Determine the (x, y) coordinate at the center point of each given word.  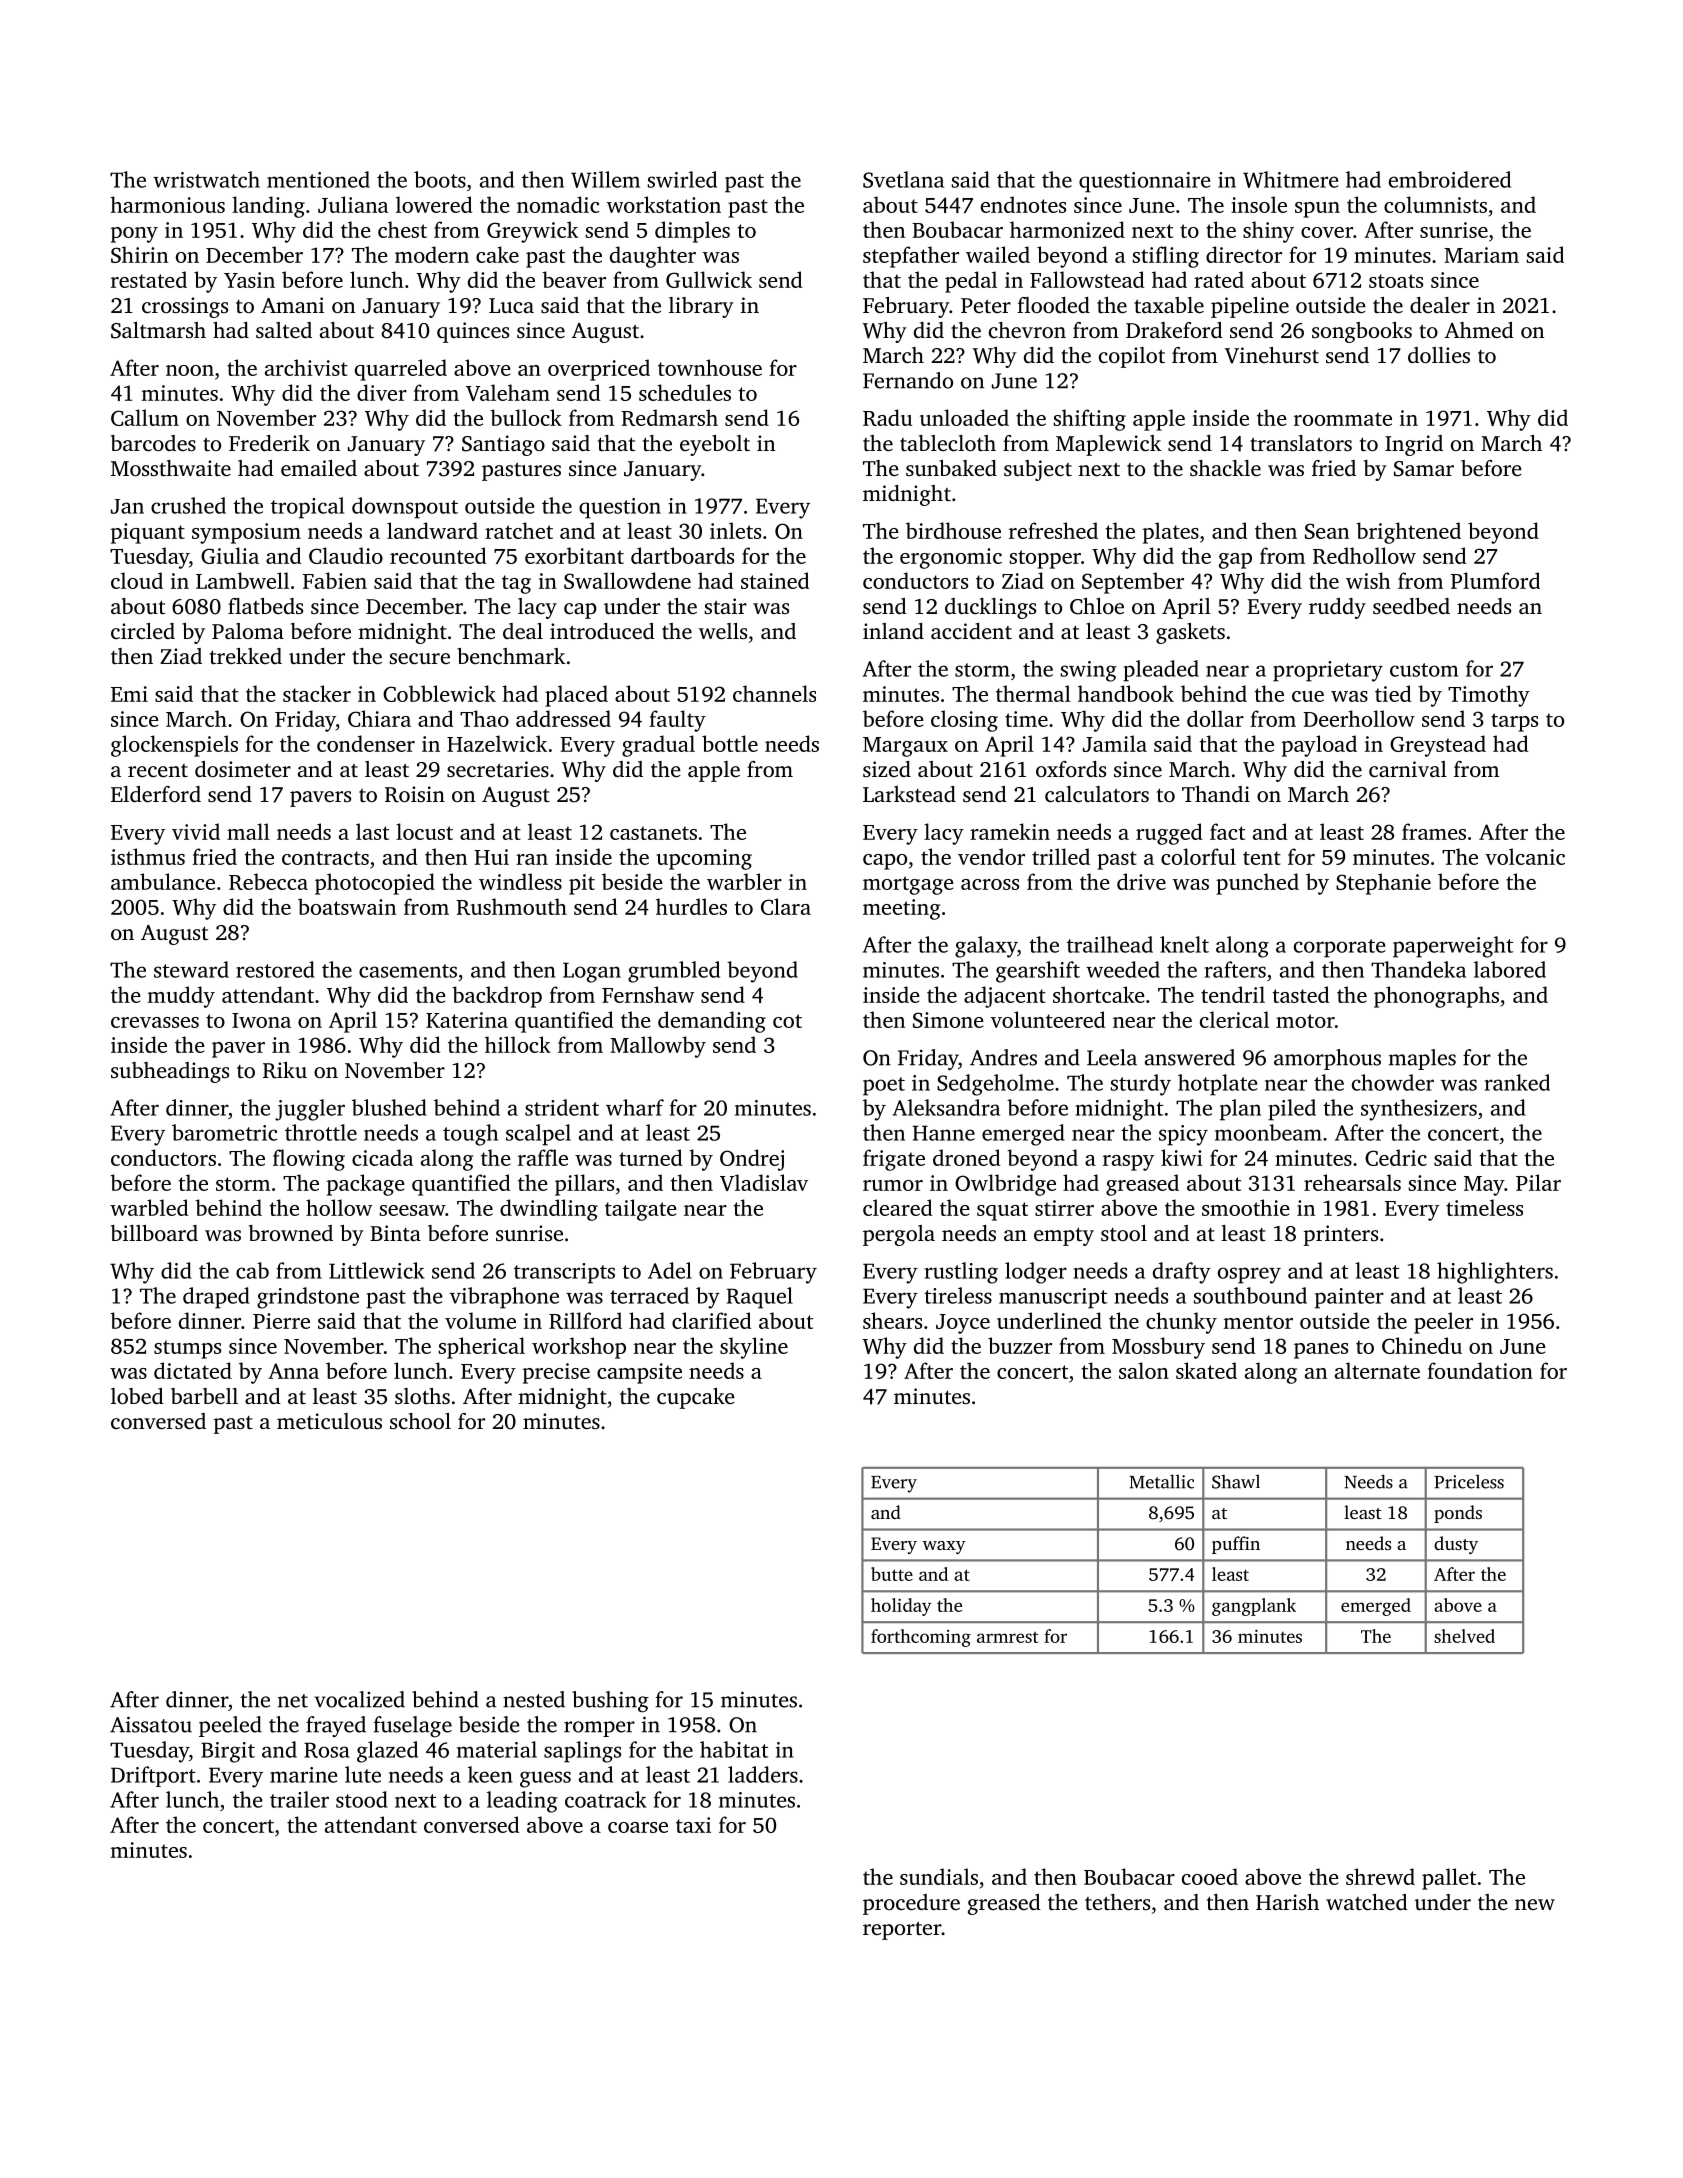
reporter (902, 1931)
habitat (734, 1749)
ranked (1517, 1082)
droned (967, 1157)
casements (408, 971)
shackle (1225, 468)
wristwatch (206, 179)
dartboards (682, 555)
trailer (299, 1799)
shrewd (1380, 1876)
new (1535, 1904)
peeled (230, 1726)
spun (1317, 210)
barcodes (153, 443)
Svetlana (903, 179)
